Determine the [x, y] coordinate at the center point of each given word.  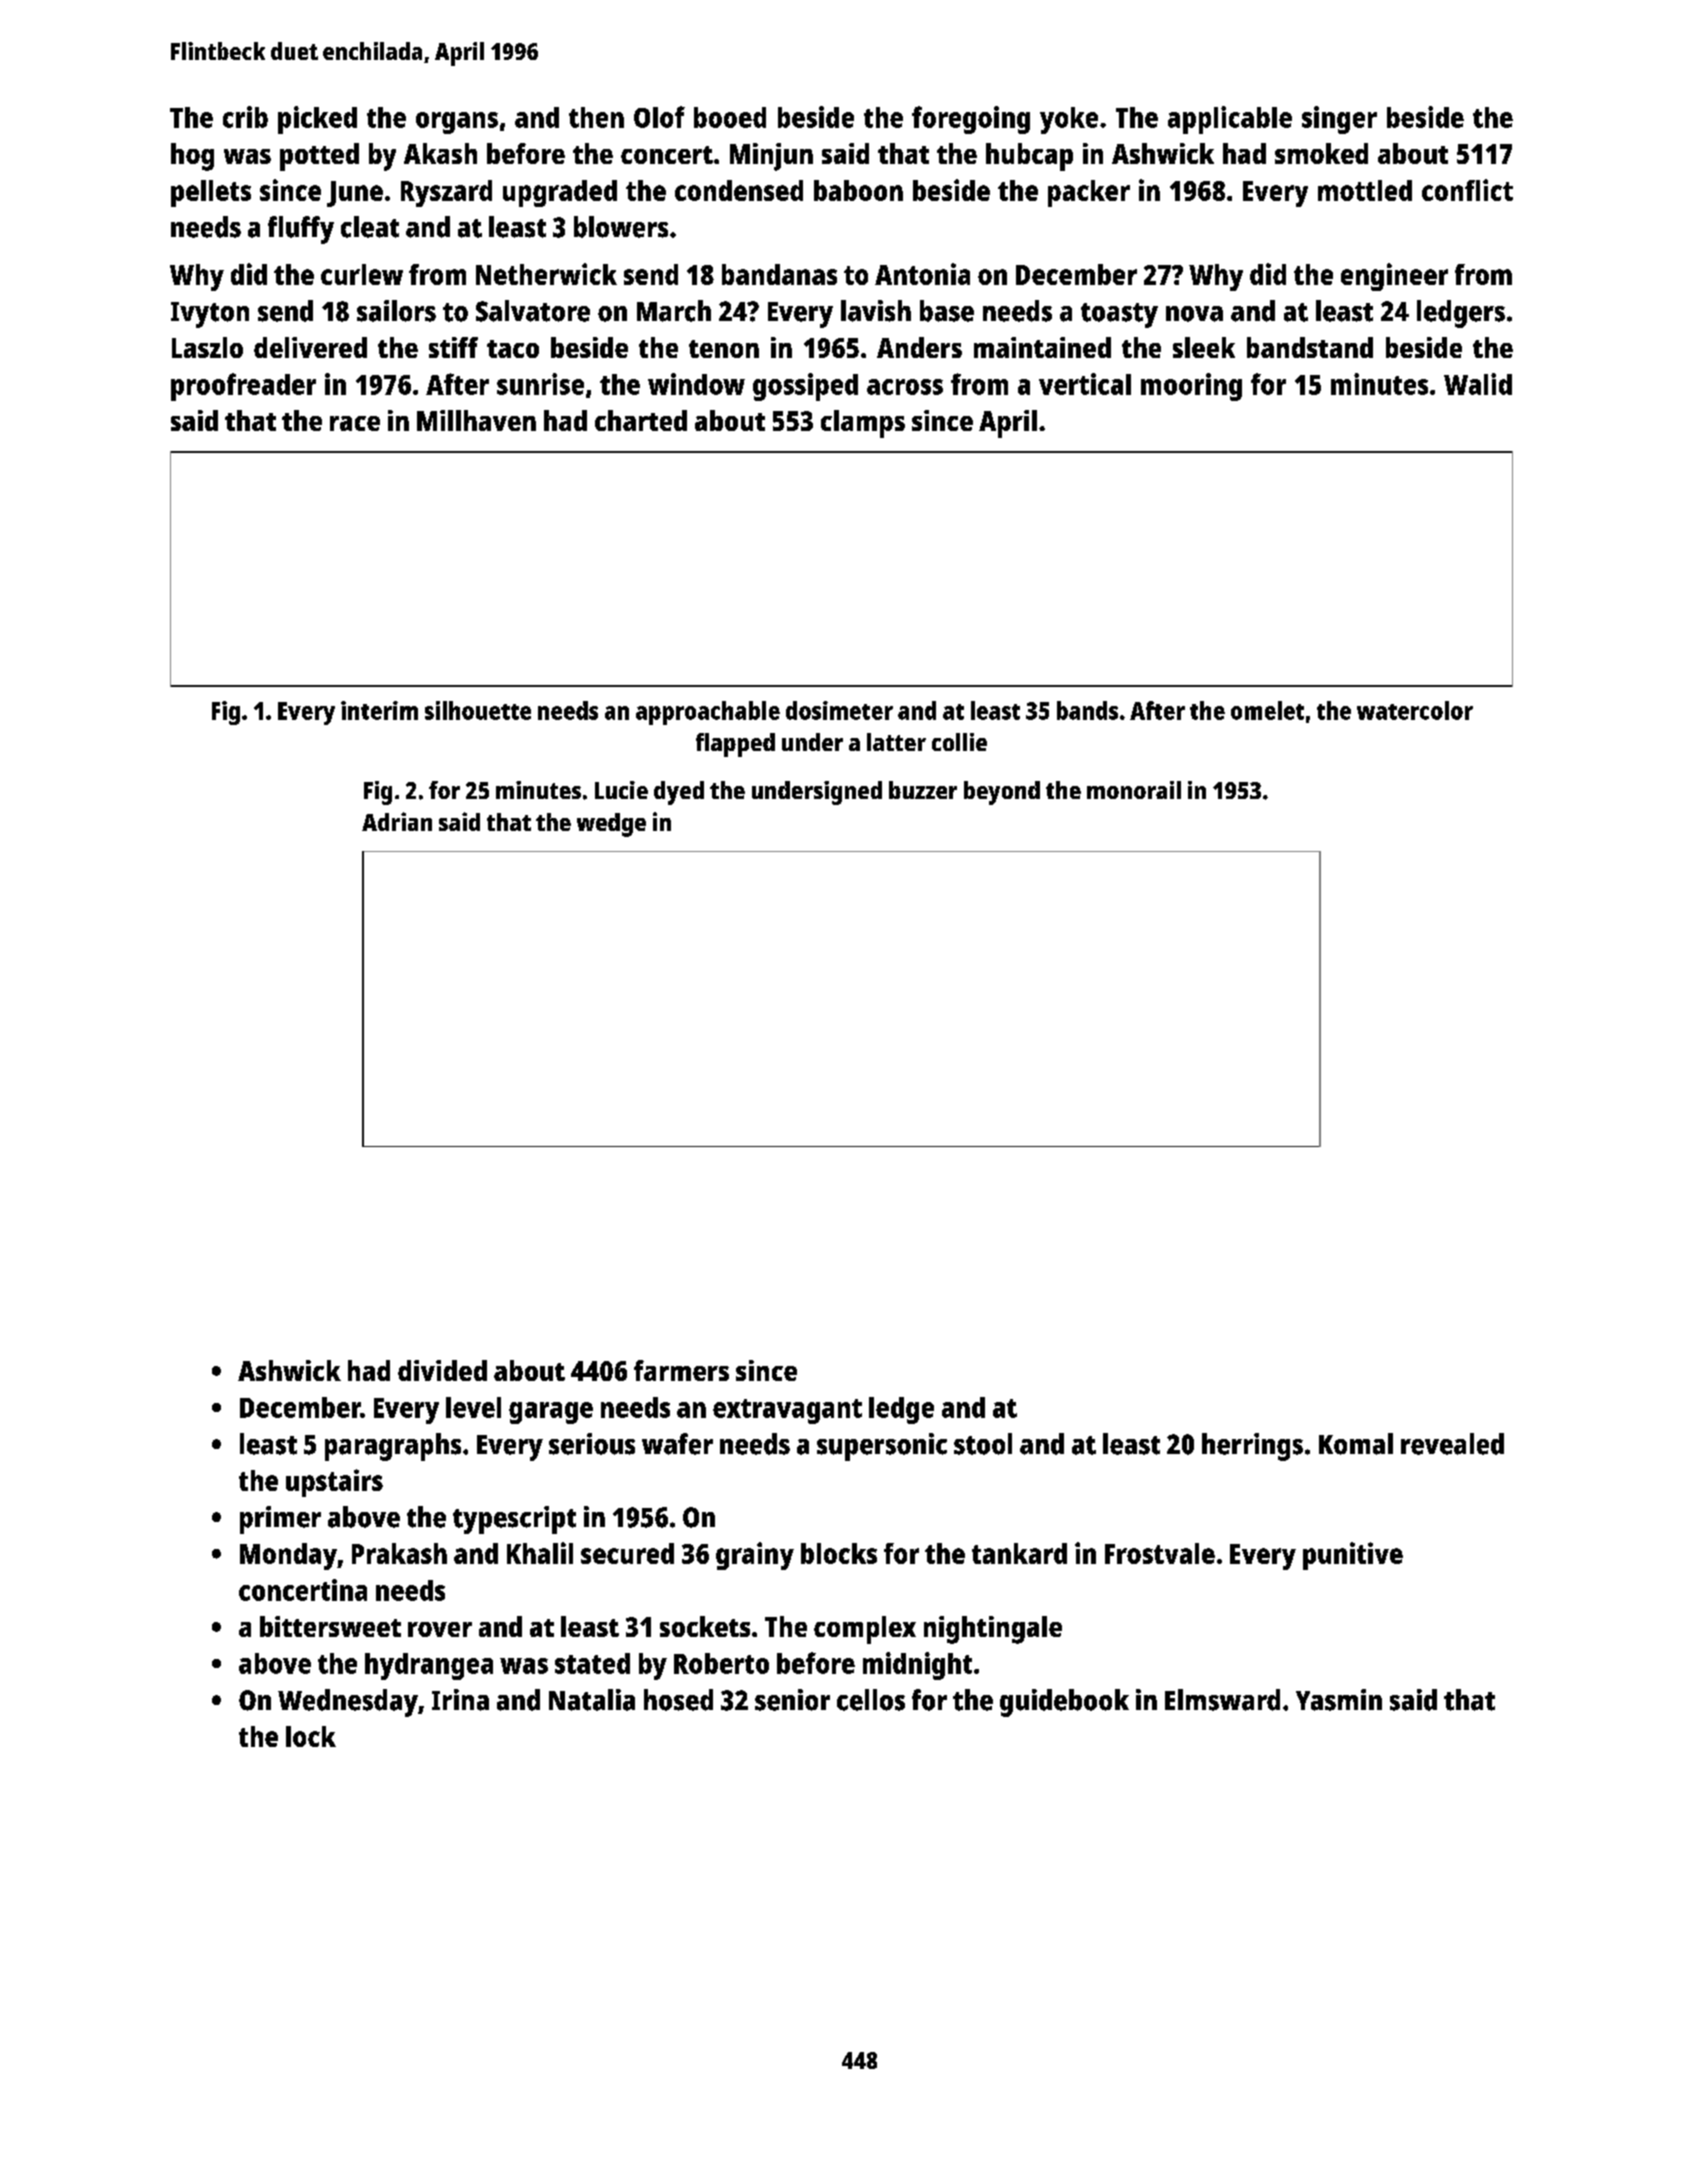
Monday [288, 1556]
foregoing [971, 120]
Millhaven [476, 420]
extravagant [787, 1411]
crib [245, 117]
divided [442, 1370]
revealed [1452, 1444]
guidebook [1064, 1703]
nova [1194, 314]
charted [641, 420]
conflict [1467, 190]
